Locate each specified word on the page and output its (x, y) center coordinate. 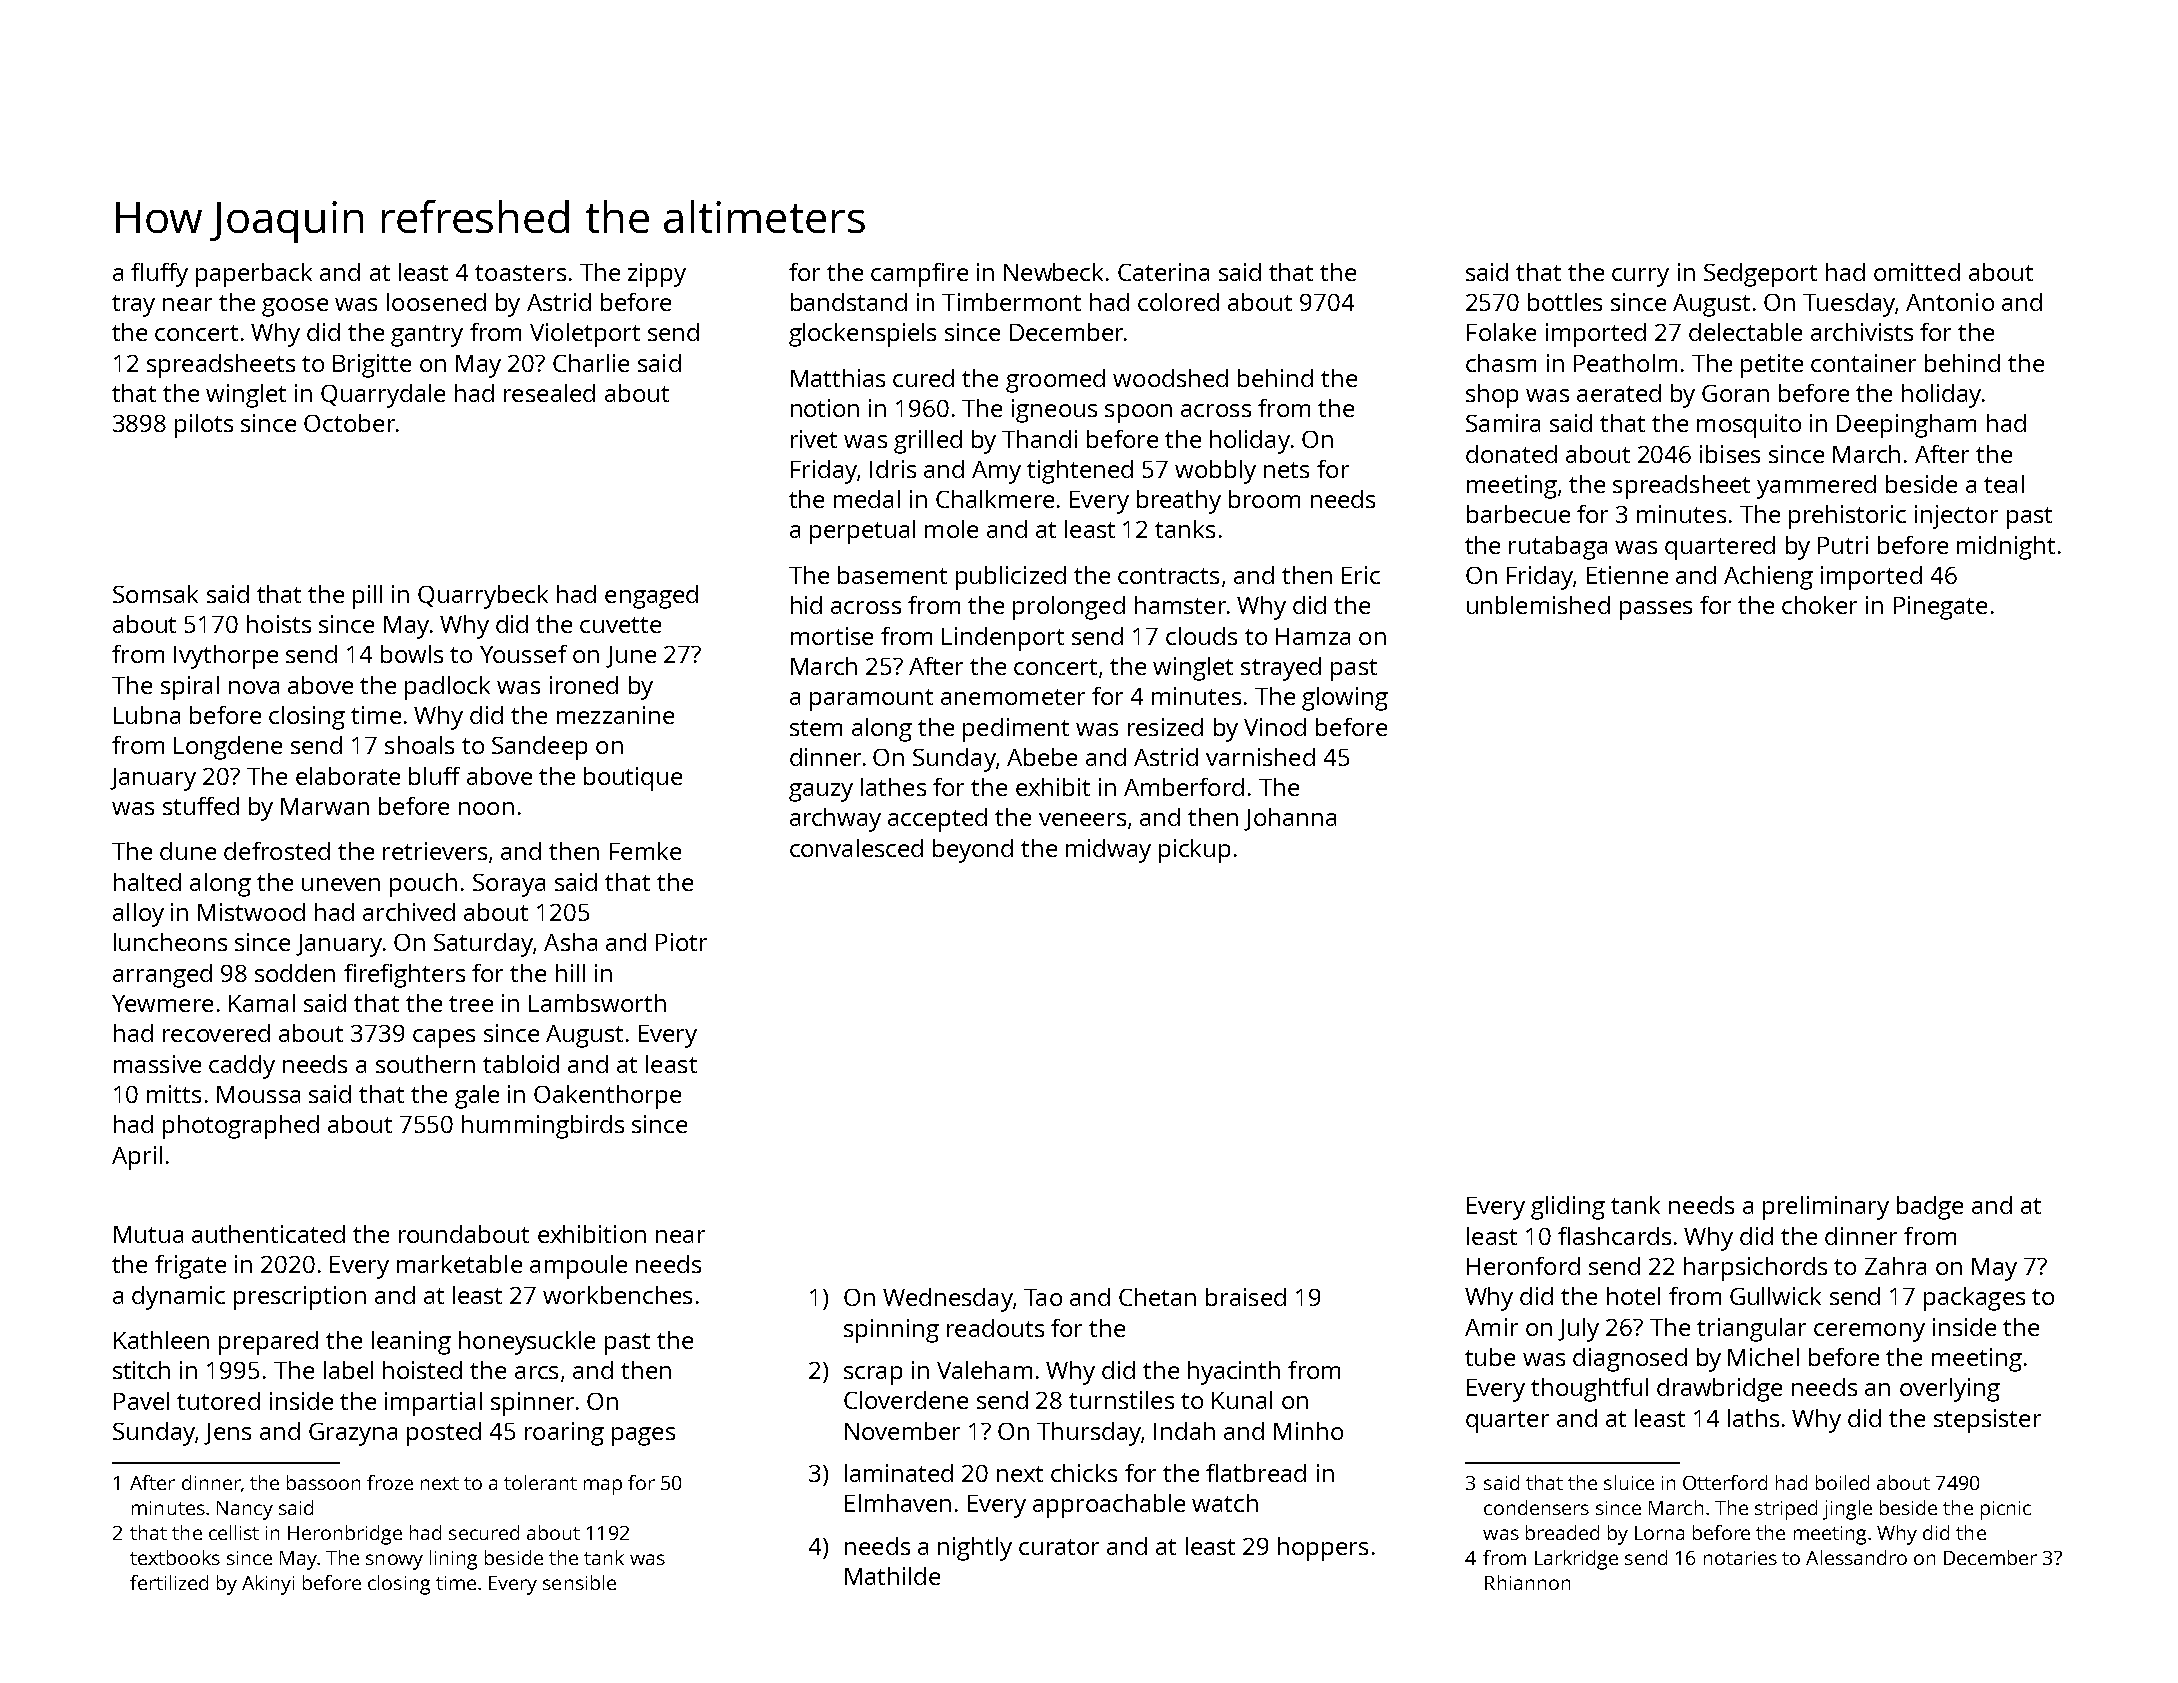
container (1863, 363)
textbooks (175, 1557)
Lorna (1659, 1533)
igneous (1054, 411)
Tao (1043, 1297)
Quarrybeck (483, 597)
